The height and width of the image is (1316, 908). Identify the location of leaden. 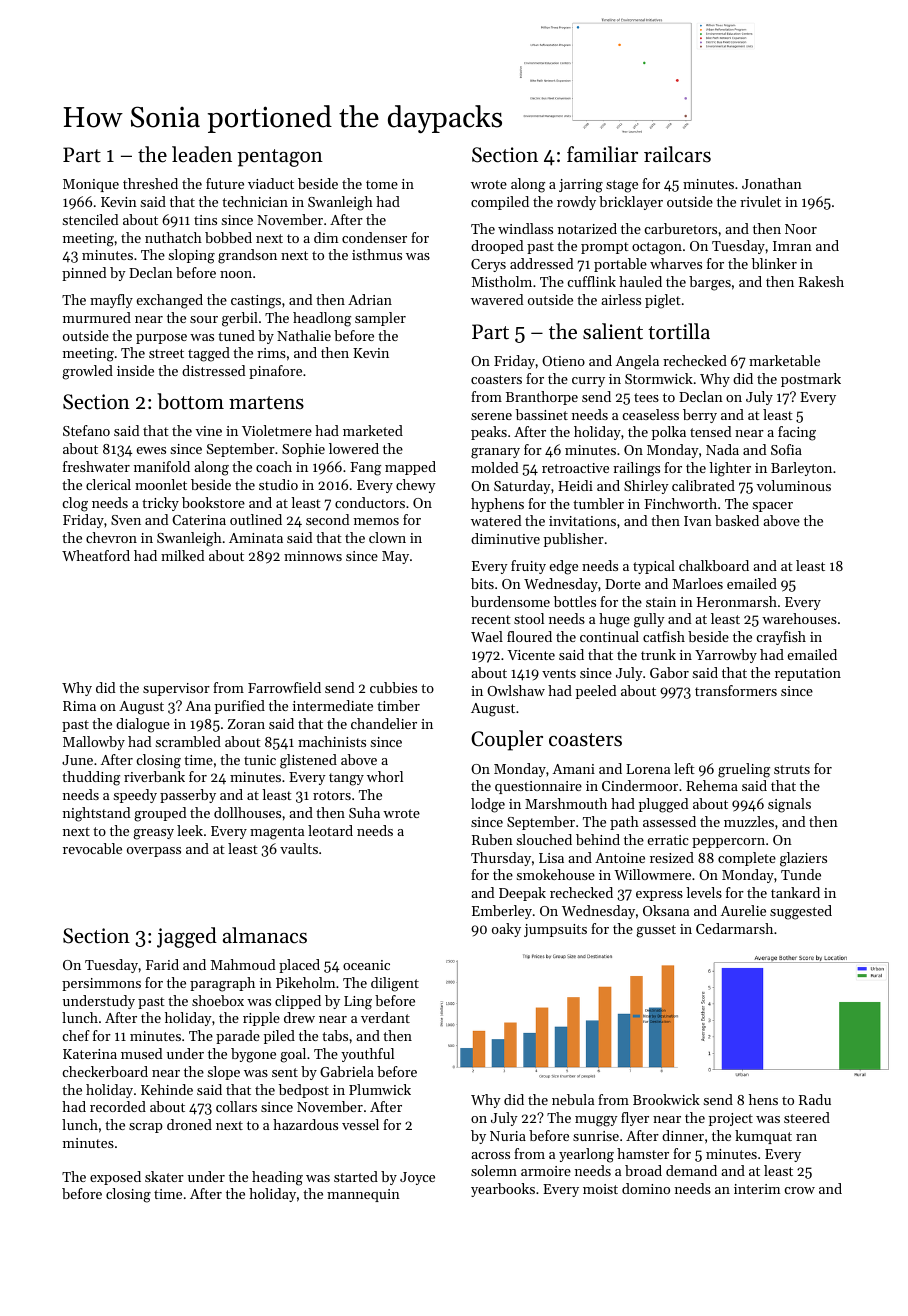
(202, 154).
